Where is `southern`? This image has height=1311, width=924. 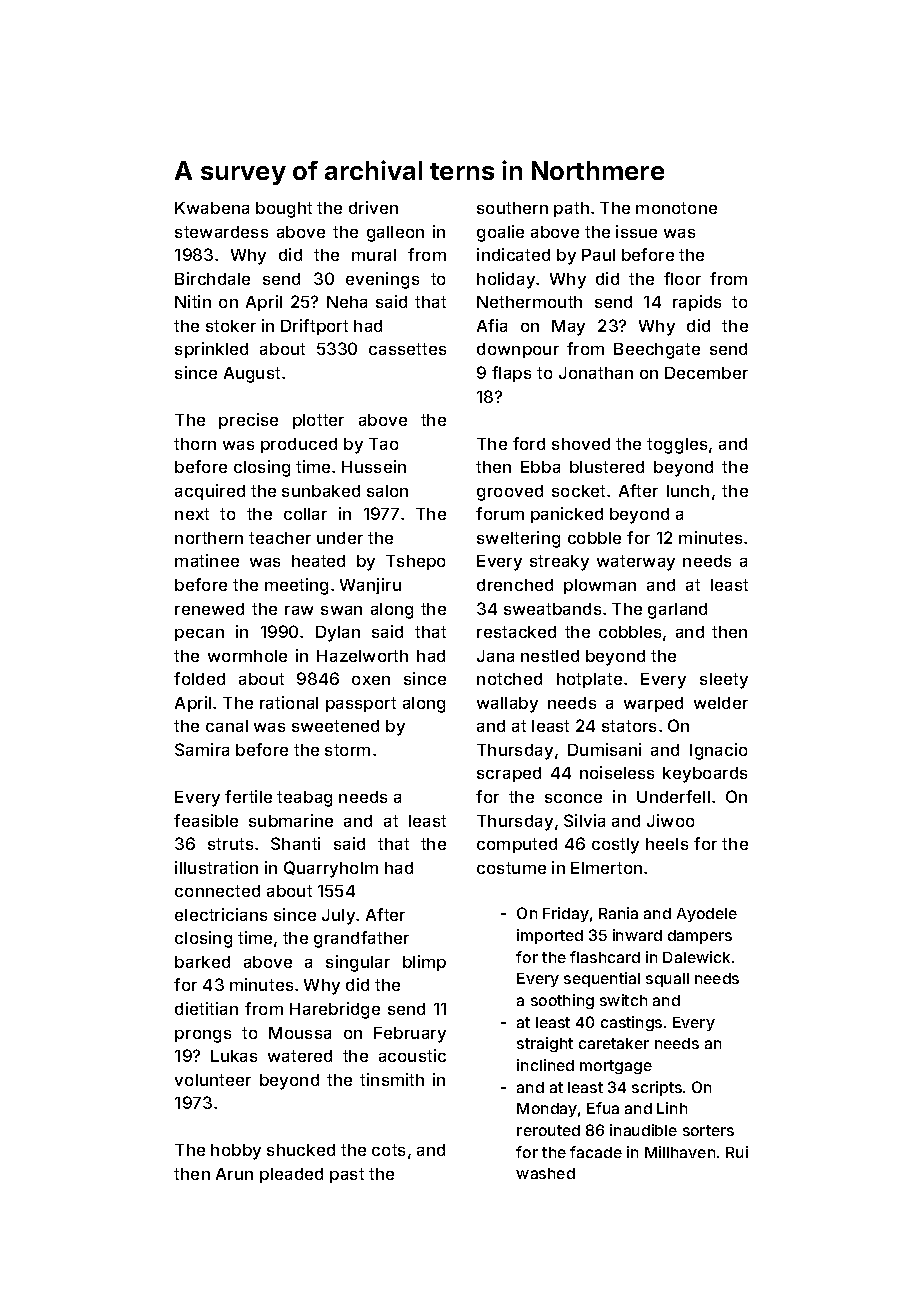
southern is located at coordinates (512, 208).
